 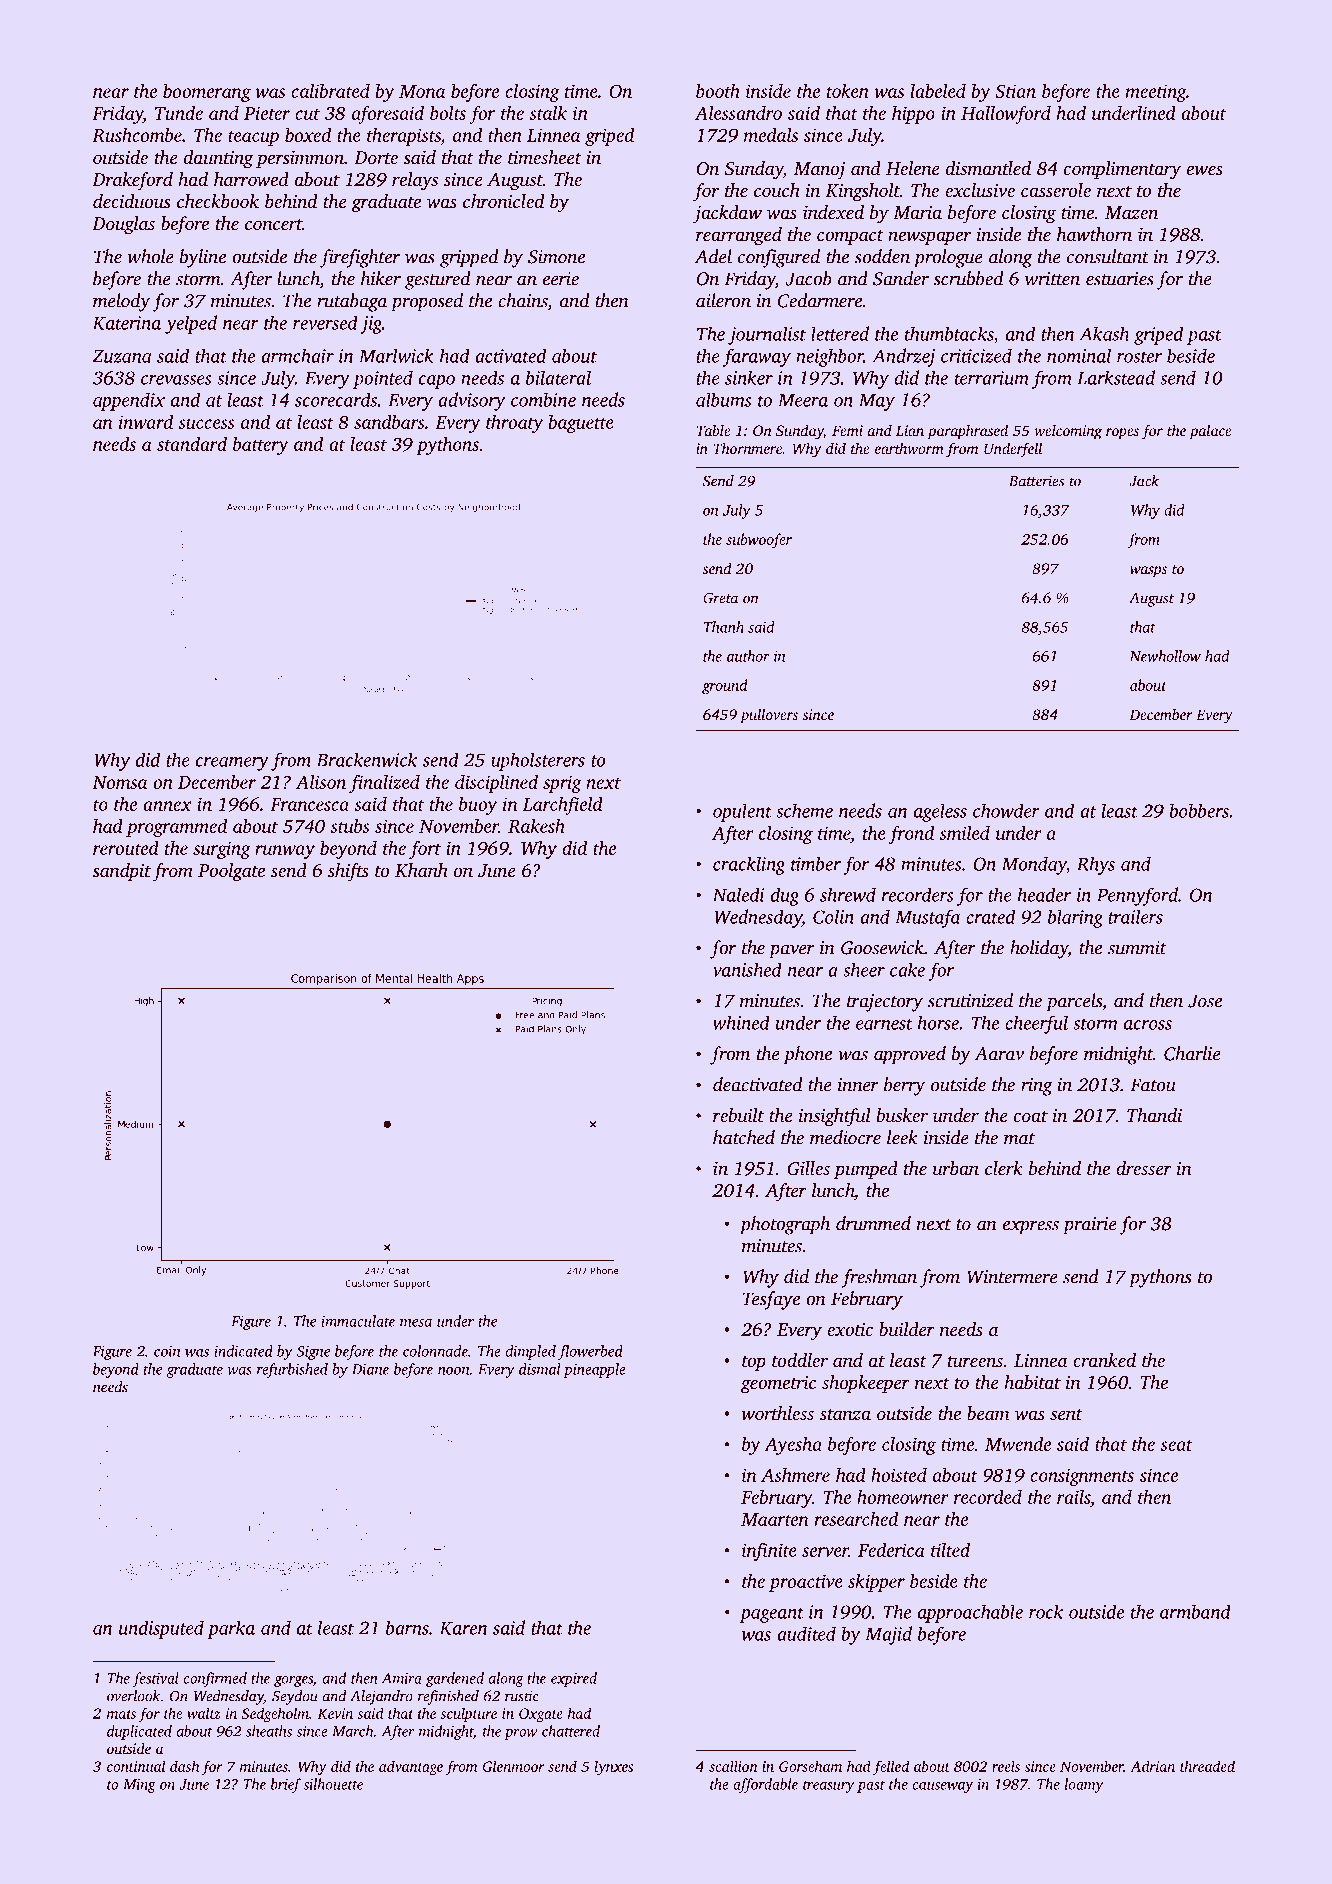 What do you see at coordinates (137, 134) in the screenshot?
I see `Rushcombe` at bounding box center [137, 134].
